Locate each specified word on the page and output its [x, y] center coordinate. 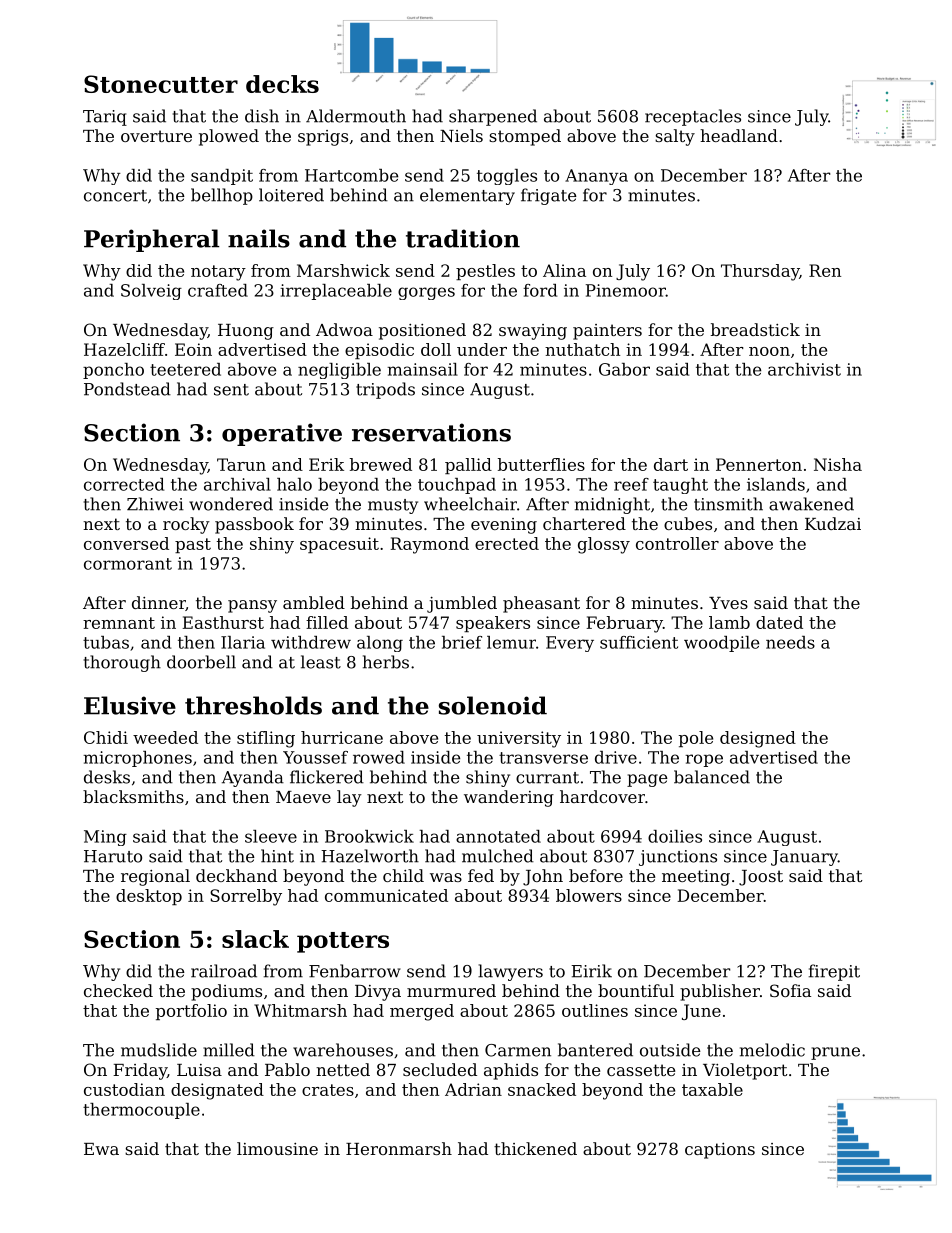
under [482, 349]
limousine [277, 1148]
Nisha [838, 464]
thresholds [253, 705]
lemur [511, 642]
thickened [535, 1148]
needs [790, 642]
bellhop [222, 196]
